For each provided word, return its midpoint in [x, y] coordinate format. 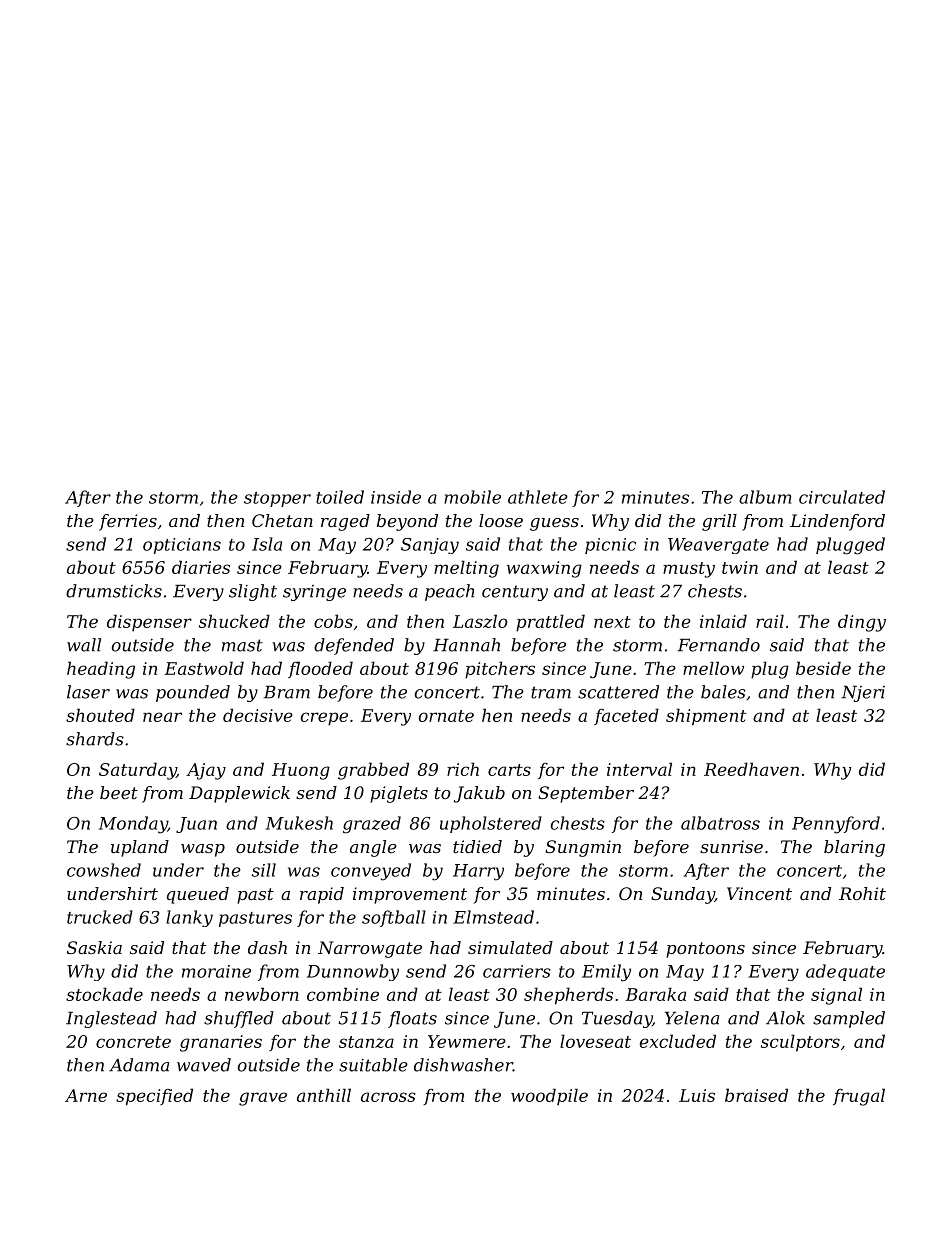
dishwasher [463, 1065]
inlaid [723, 621]
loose [501, 520]
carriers [517, 971]
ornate [446, 716]
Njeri [863, 694]
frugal [859, 1097]
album [765, 497]
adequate [845, 972]
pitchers [500, 670]
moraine [216, 971]
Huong [301, 771]
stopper [277, 499]
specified [154, 1097]
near [162, 717]
